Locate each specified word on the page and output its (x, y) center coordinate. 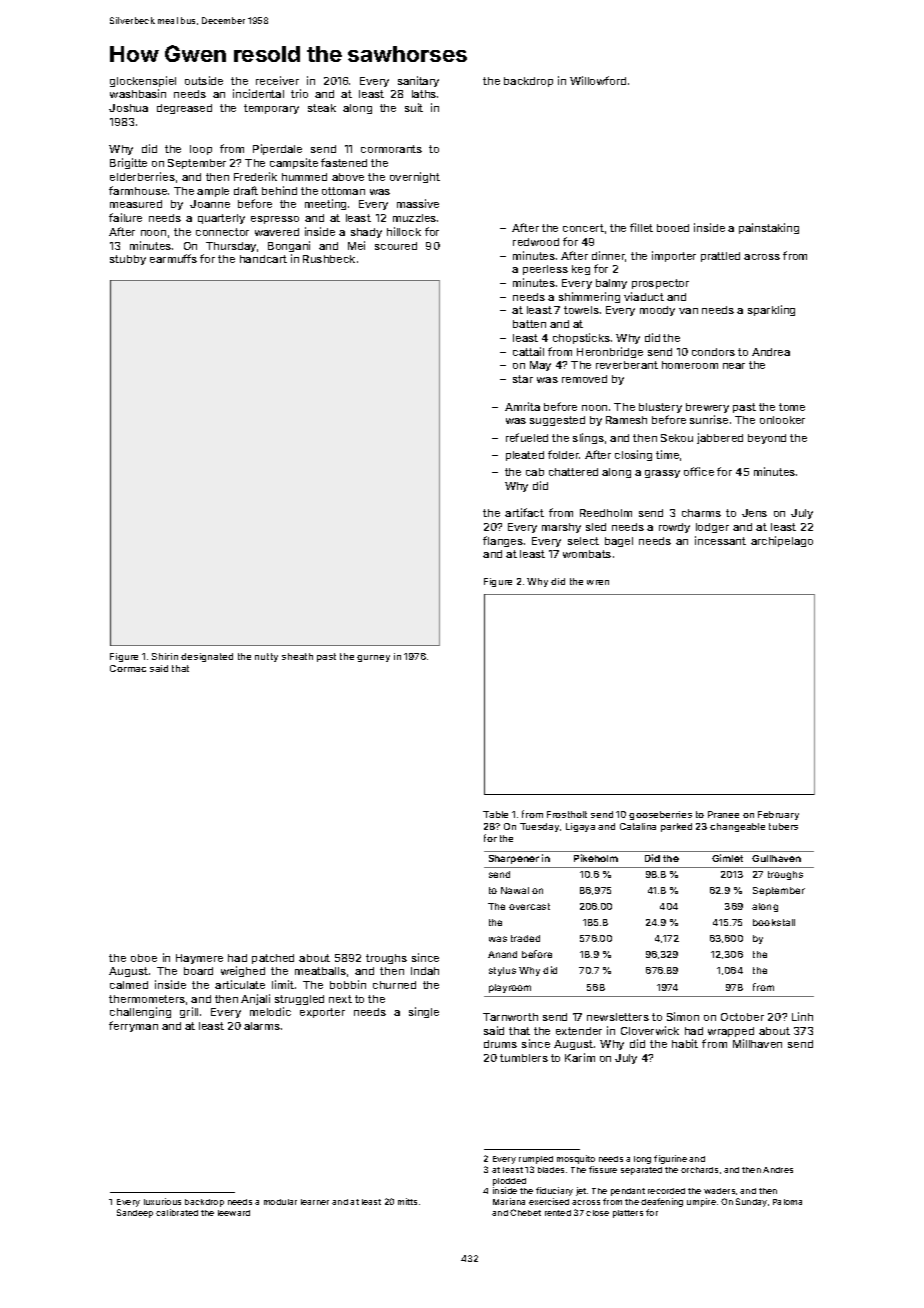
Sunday (751, 1202)
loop (201, 150)
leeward (234, 1213)
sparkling (771, 310)
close (597, 1213)
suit (414, 107)
